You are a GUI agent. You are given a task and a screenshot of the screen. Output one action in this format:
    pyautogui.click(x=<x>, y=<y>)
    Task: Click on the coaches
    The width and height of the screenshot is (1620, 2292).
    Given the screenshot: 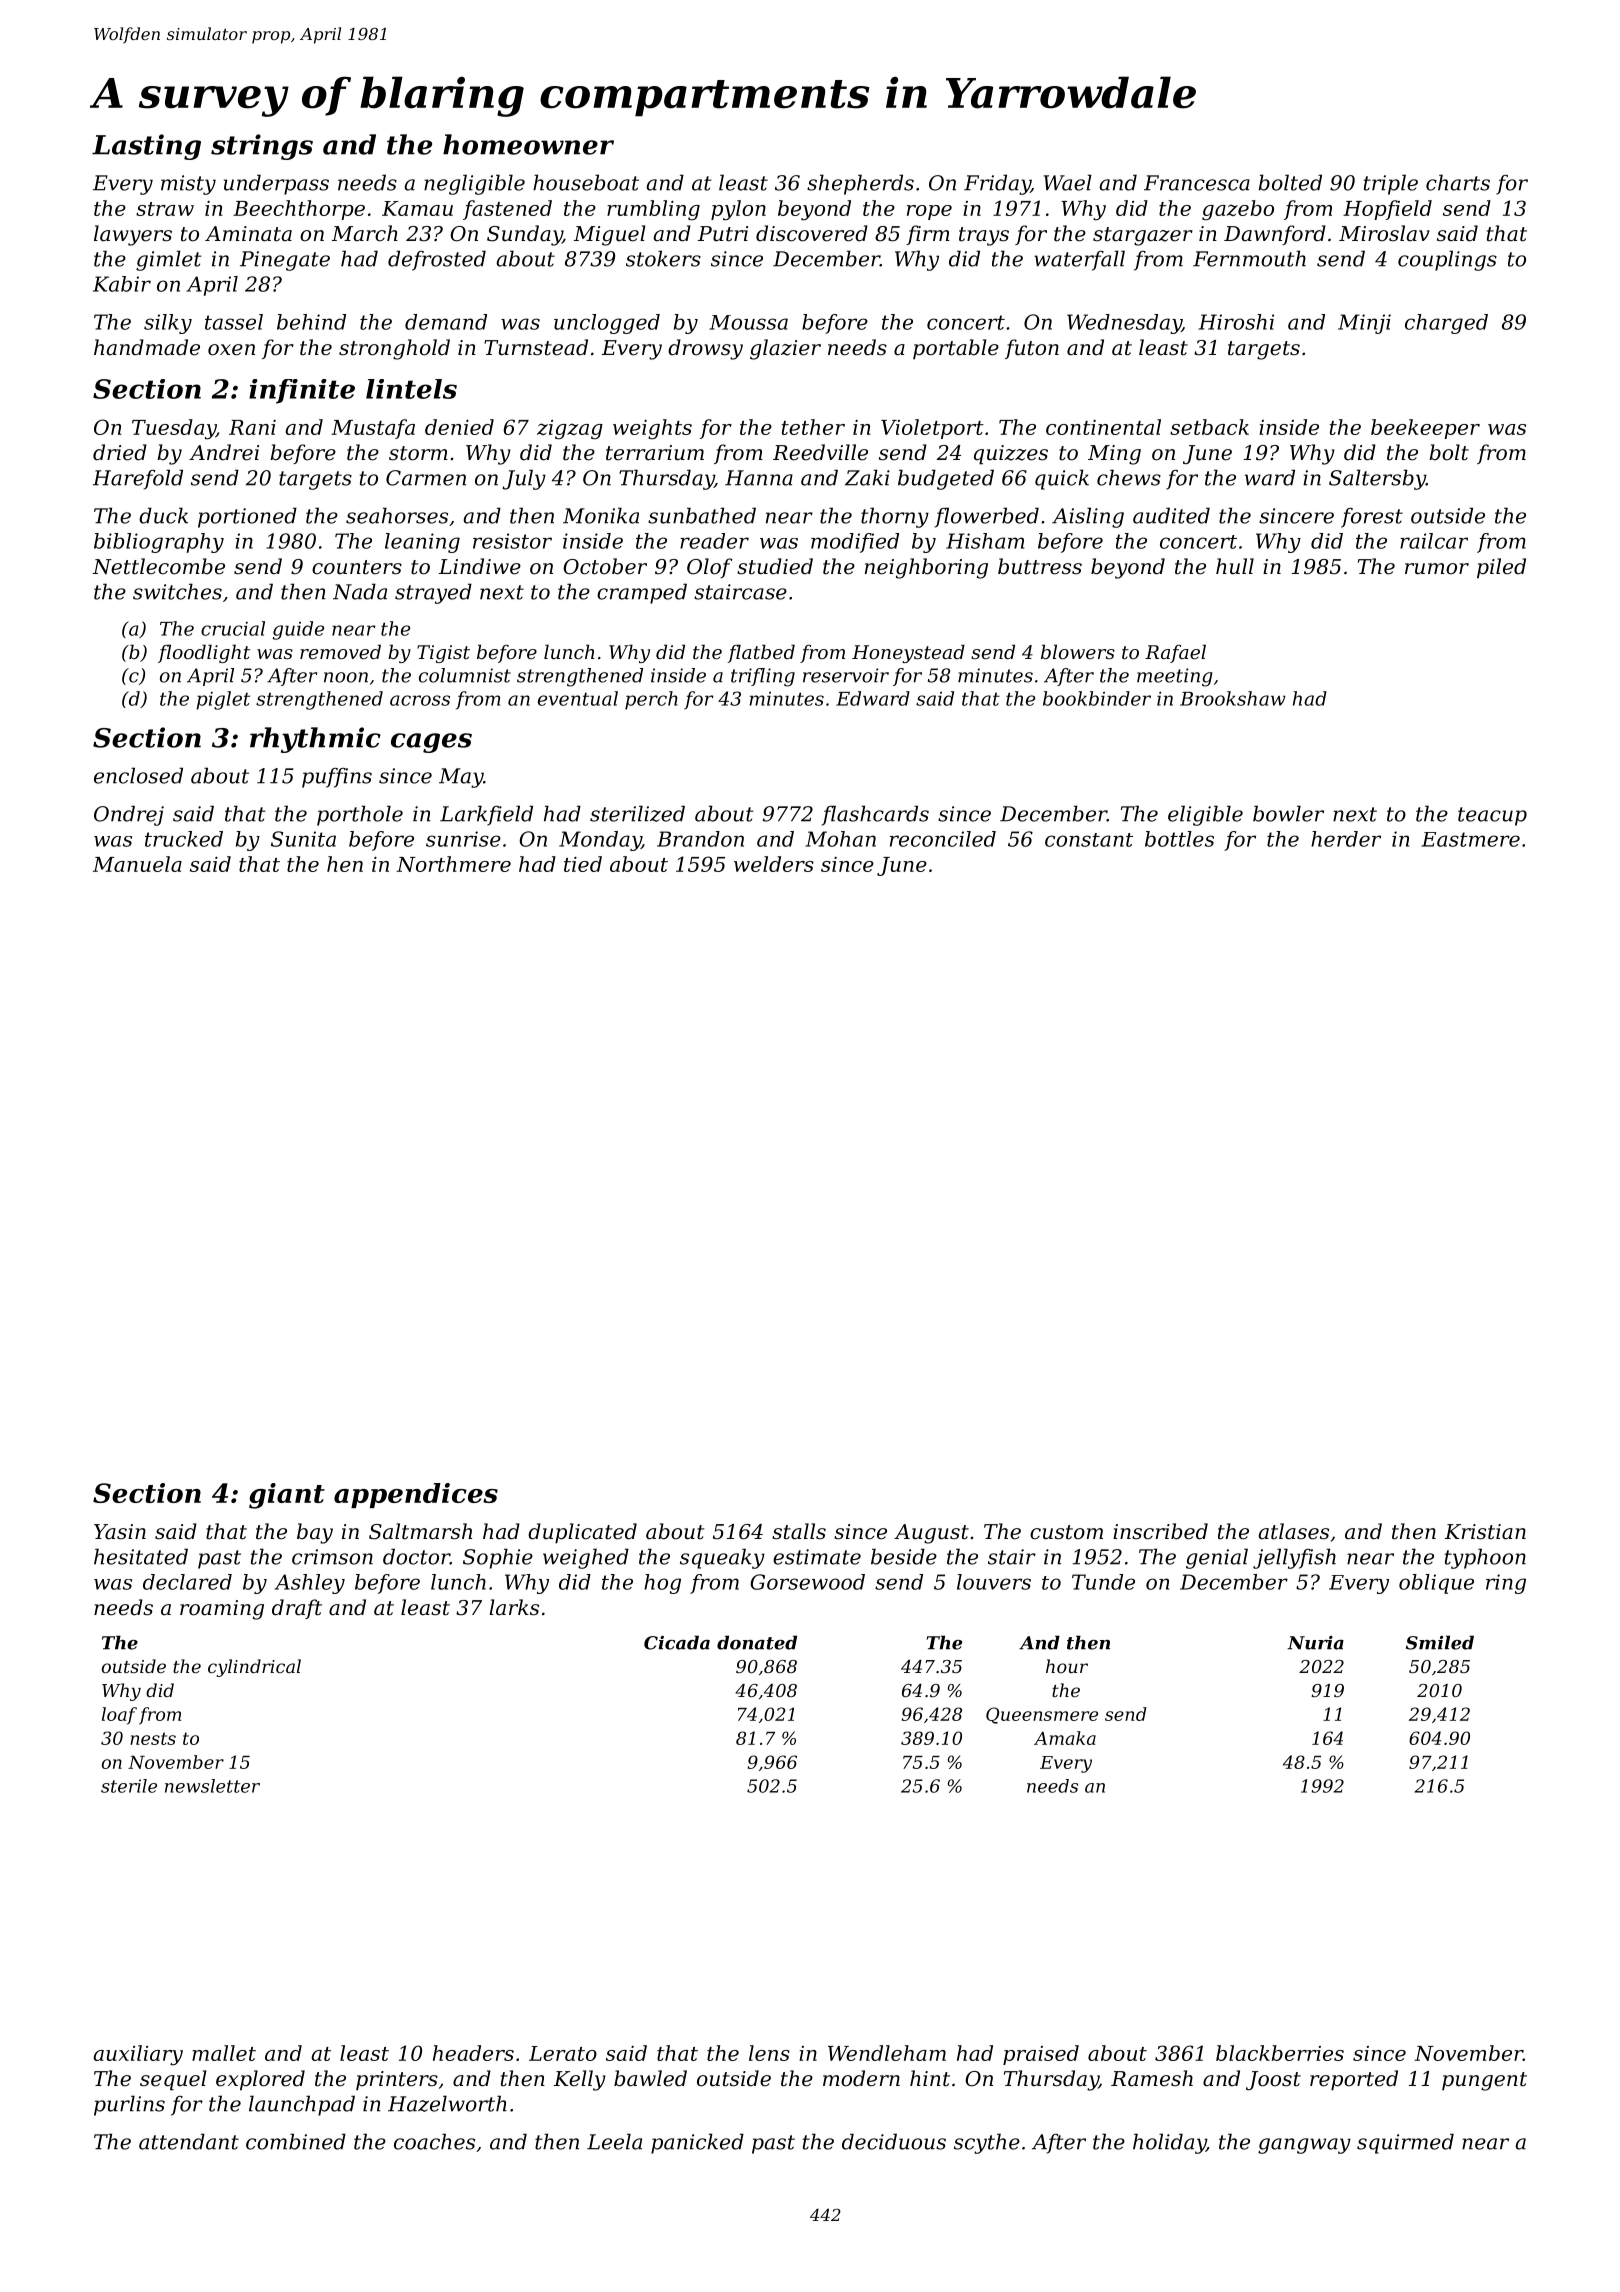 What is the action you would take?
    pyautogui.click(x=434, y=2141)
